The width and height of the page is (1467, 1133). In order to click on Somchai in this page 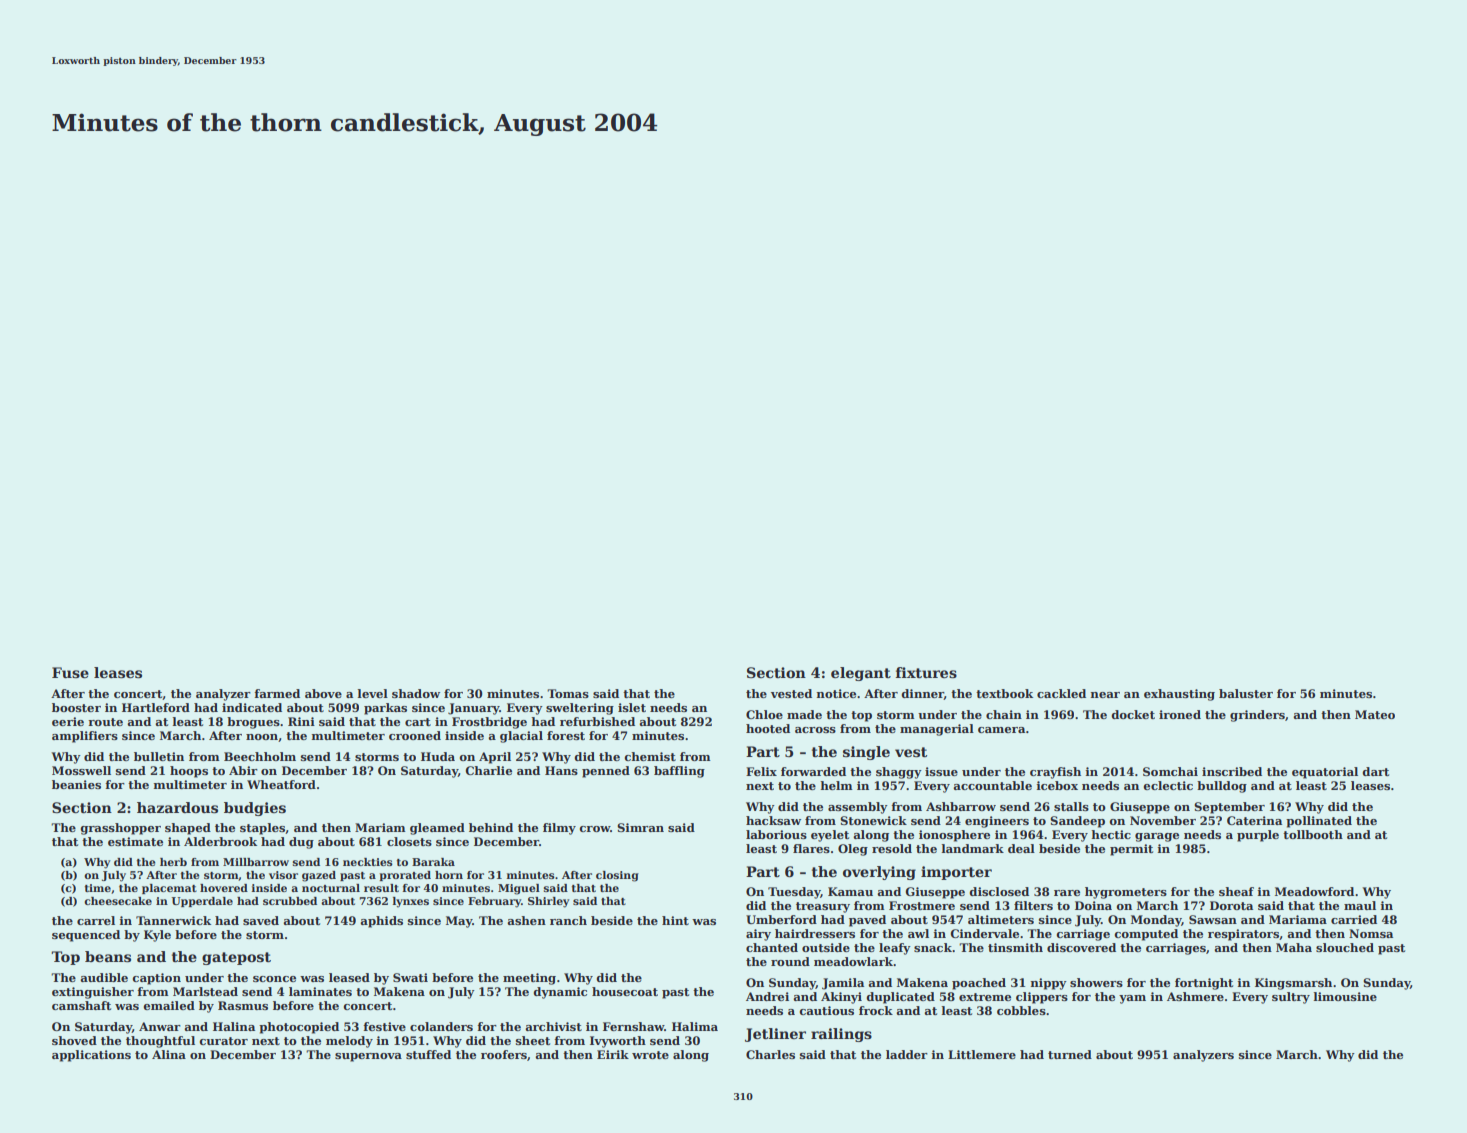, I will do `click(1170, 771)`.
